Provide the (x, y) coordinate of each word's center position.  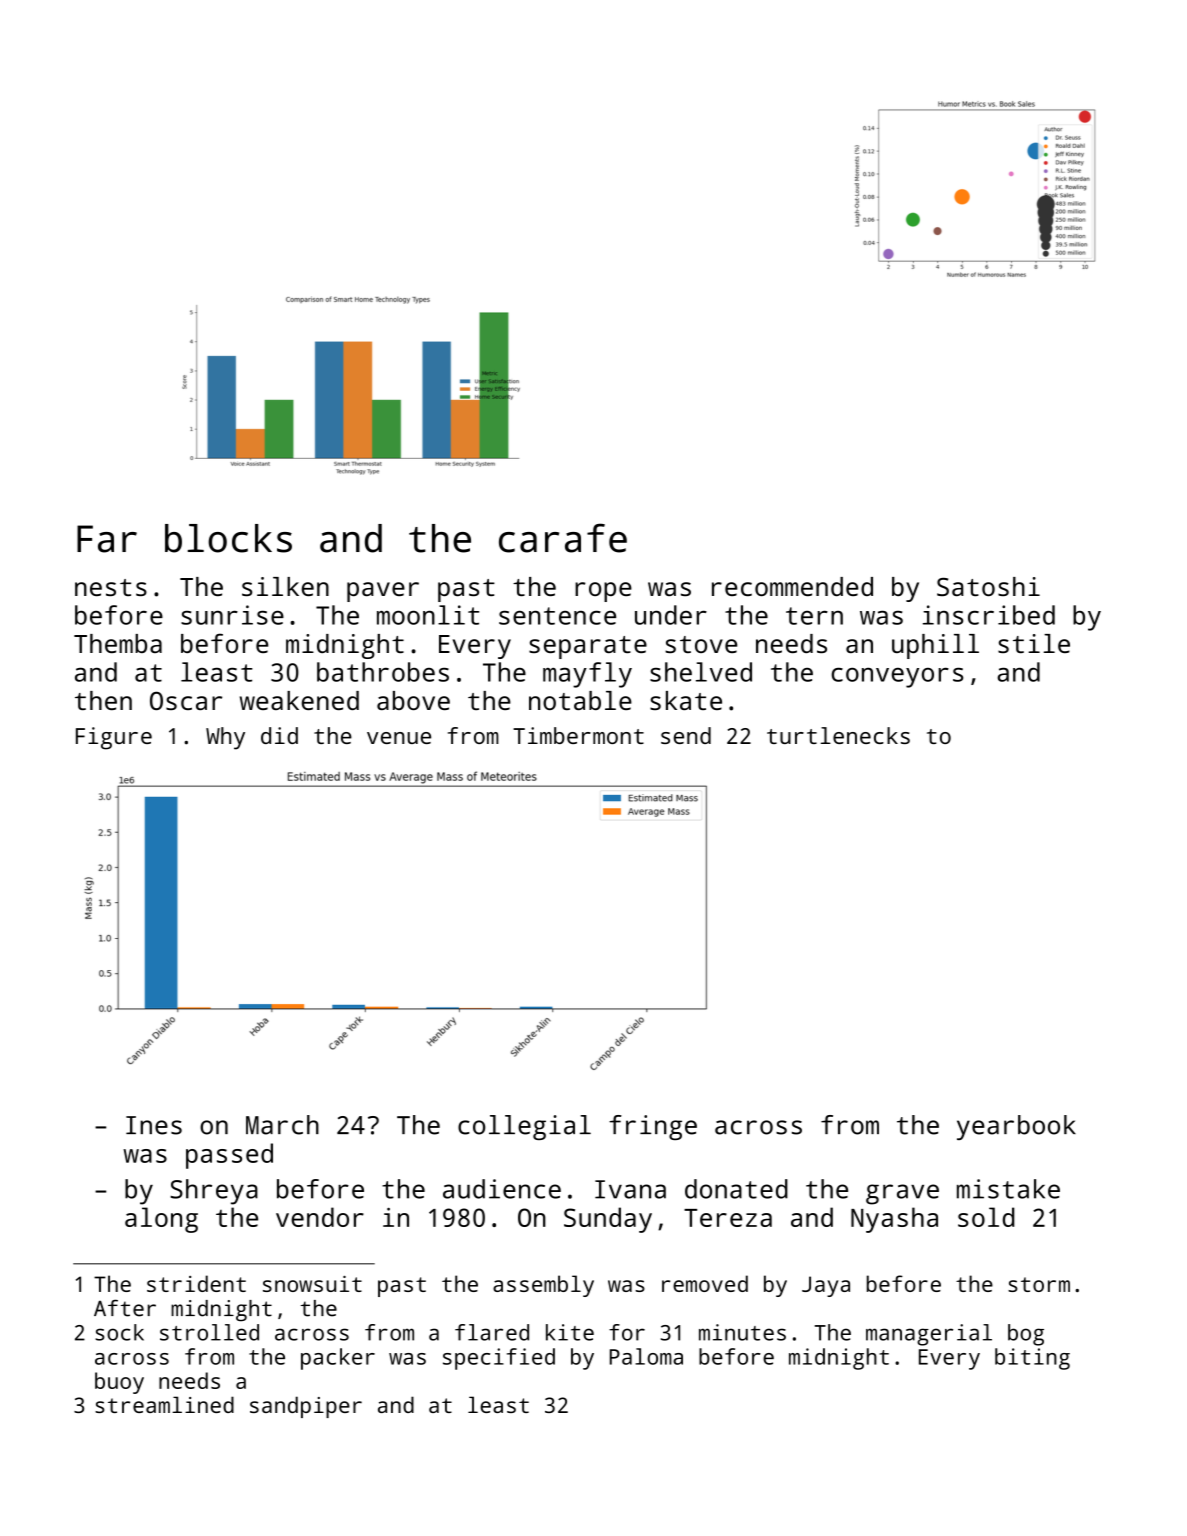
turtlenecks (838, 735)
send (686, 735)
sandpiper (306, 1407)
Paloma (646, 1356)
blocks (228, 538)
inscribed (989, 615)
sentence (557, 616)
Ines (154, 1125)
